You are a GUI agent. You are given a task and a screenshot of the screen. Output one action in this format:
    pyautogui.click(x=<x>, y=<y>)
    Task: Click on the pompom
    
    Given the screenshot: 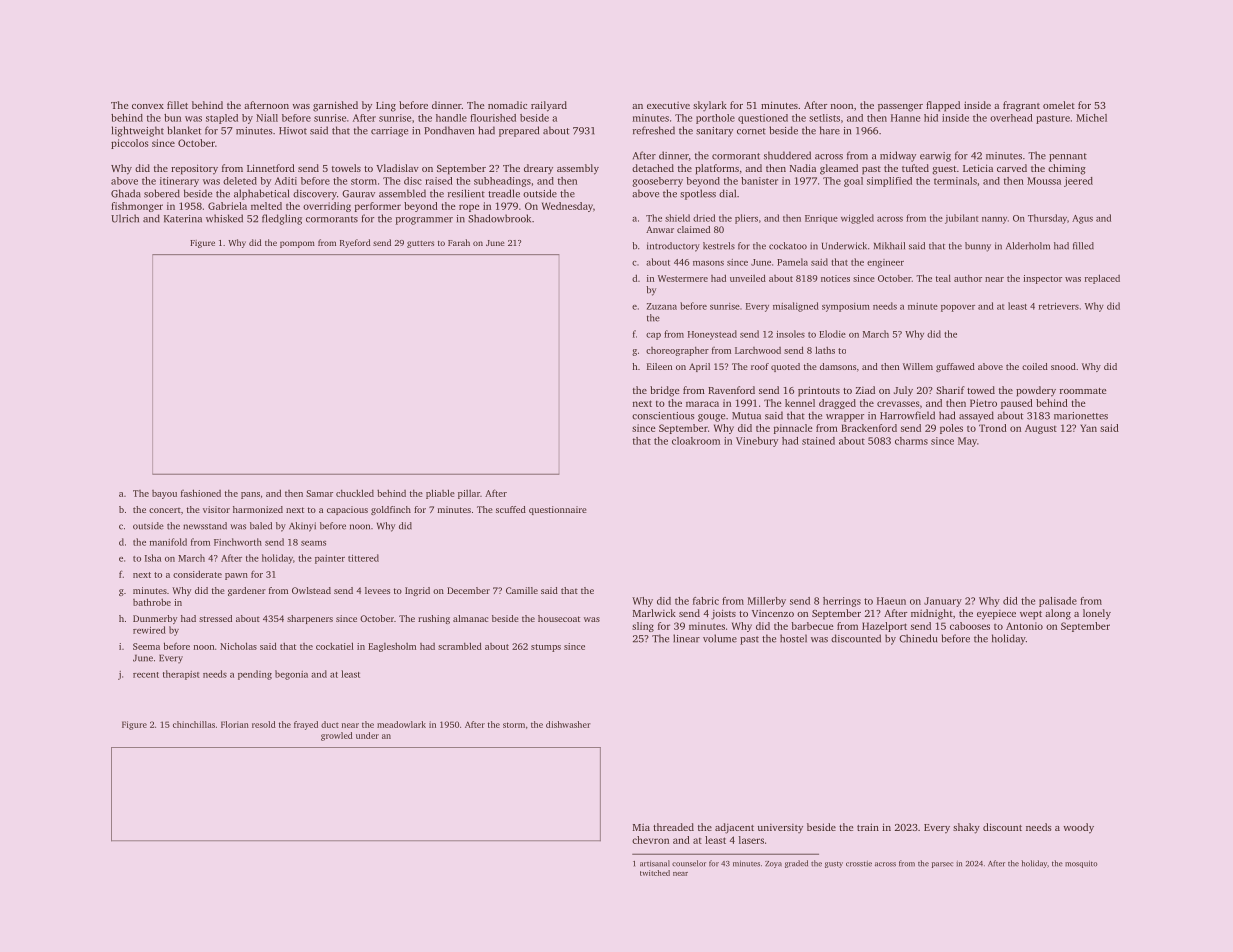 What is the action you would take?
    pyautogui.click(x=297, y=244)
